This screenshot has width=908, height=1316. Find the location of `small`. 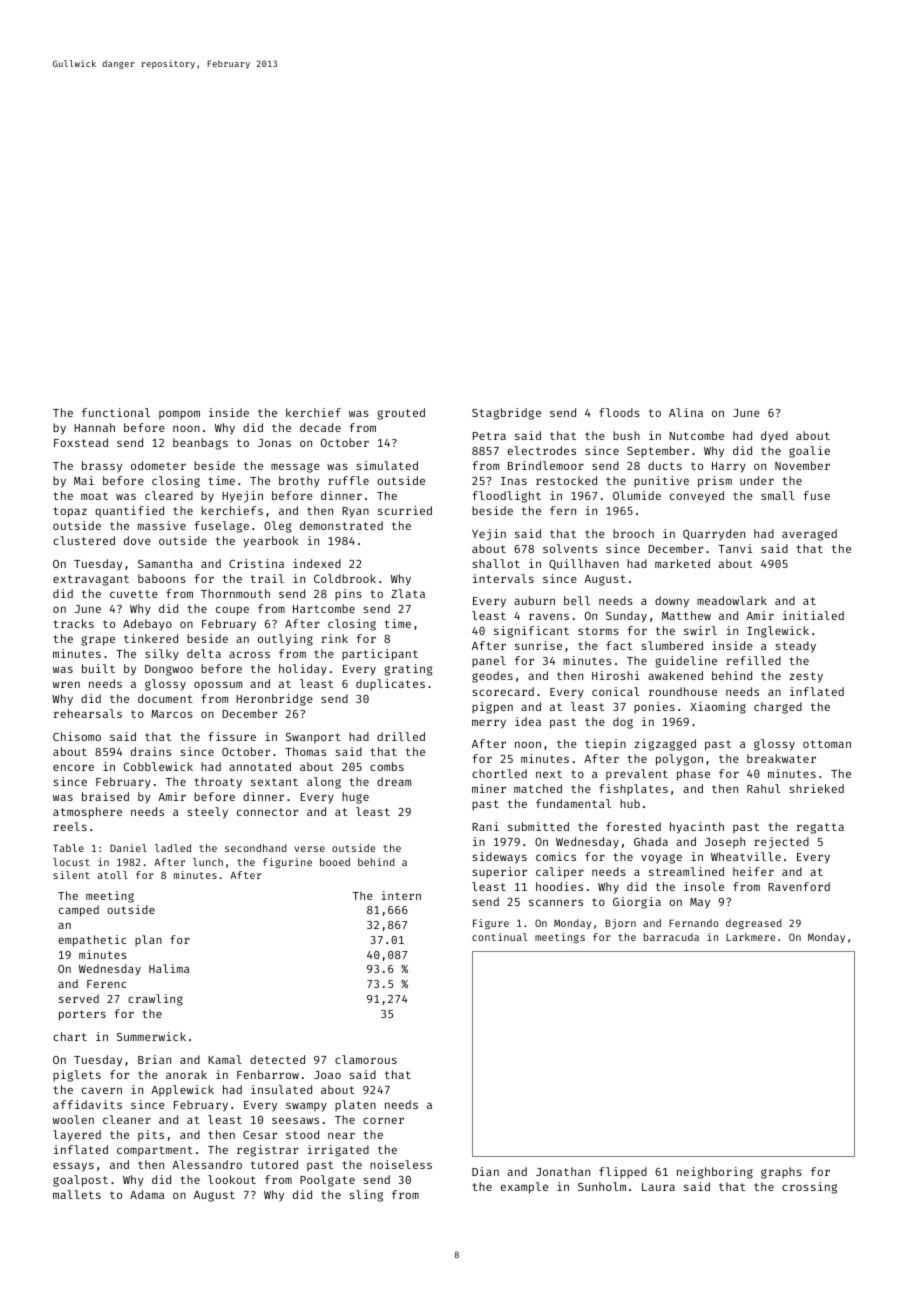

small is located at coordinates (777, 495).
